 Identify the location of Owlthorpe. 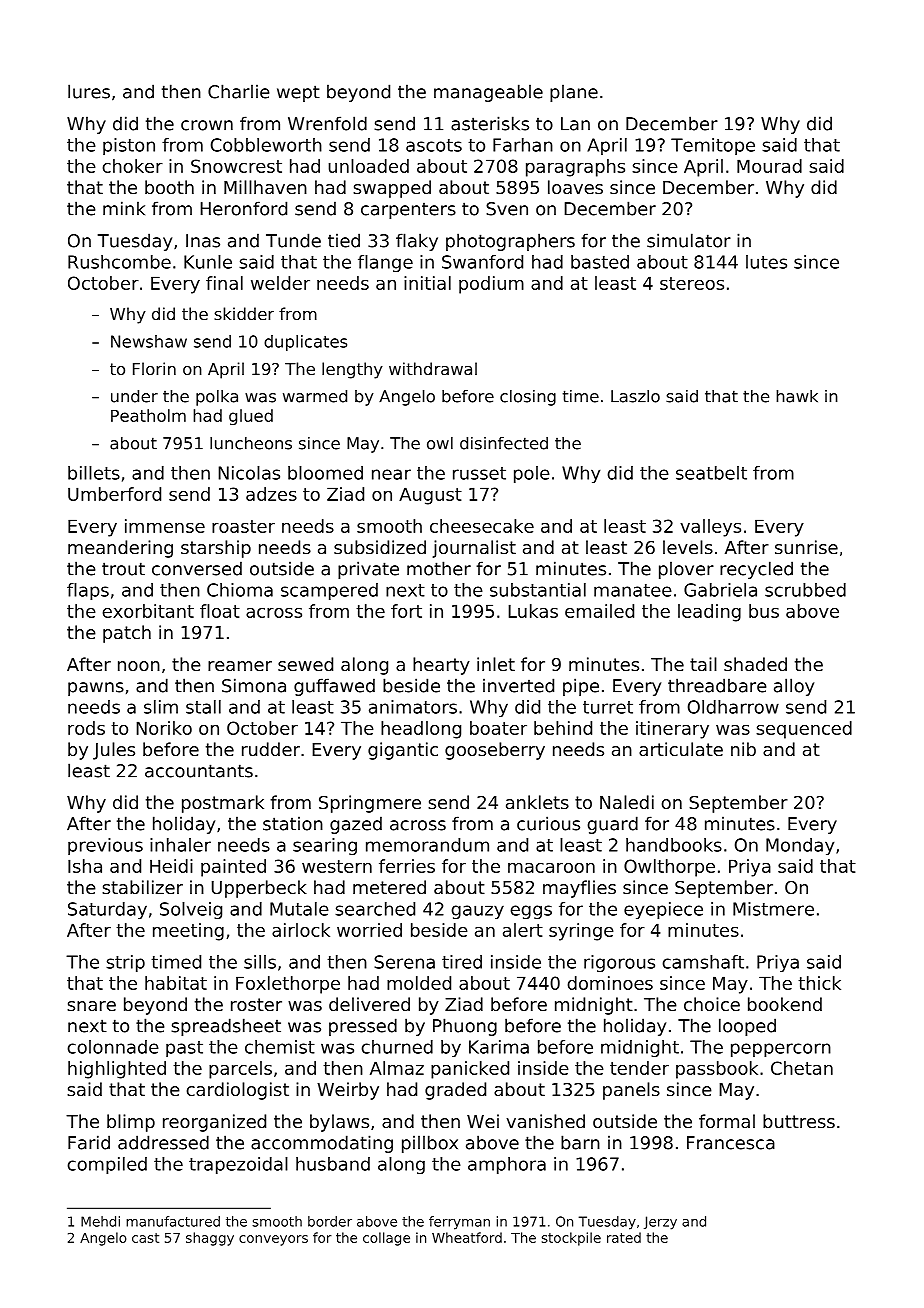
(669, 868).
